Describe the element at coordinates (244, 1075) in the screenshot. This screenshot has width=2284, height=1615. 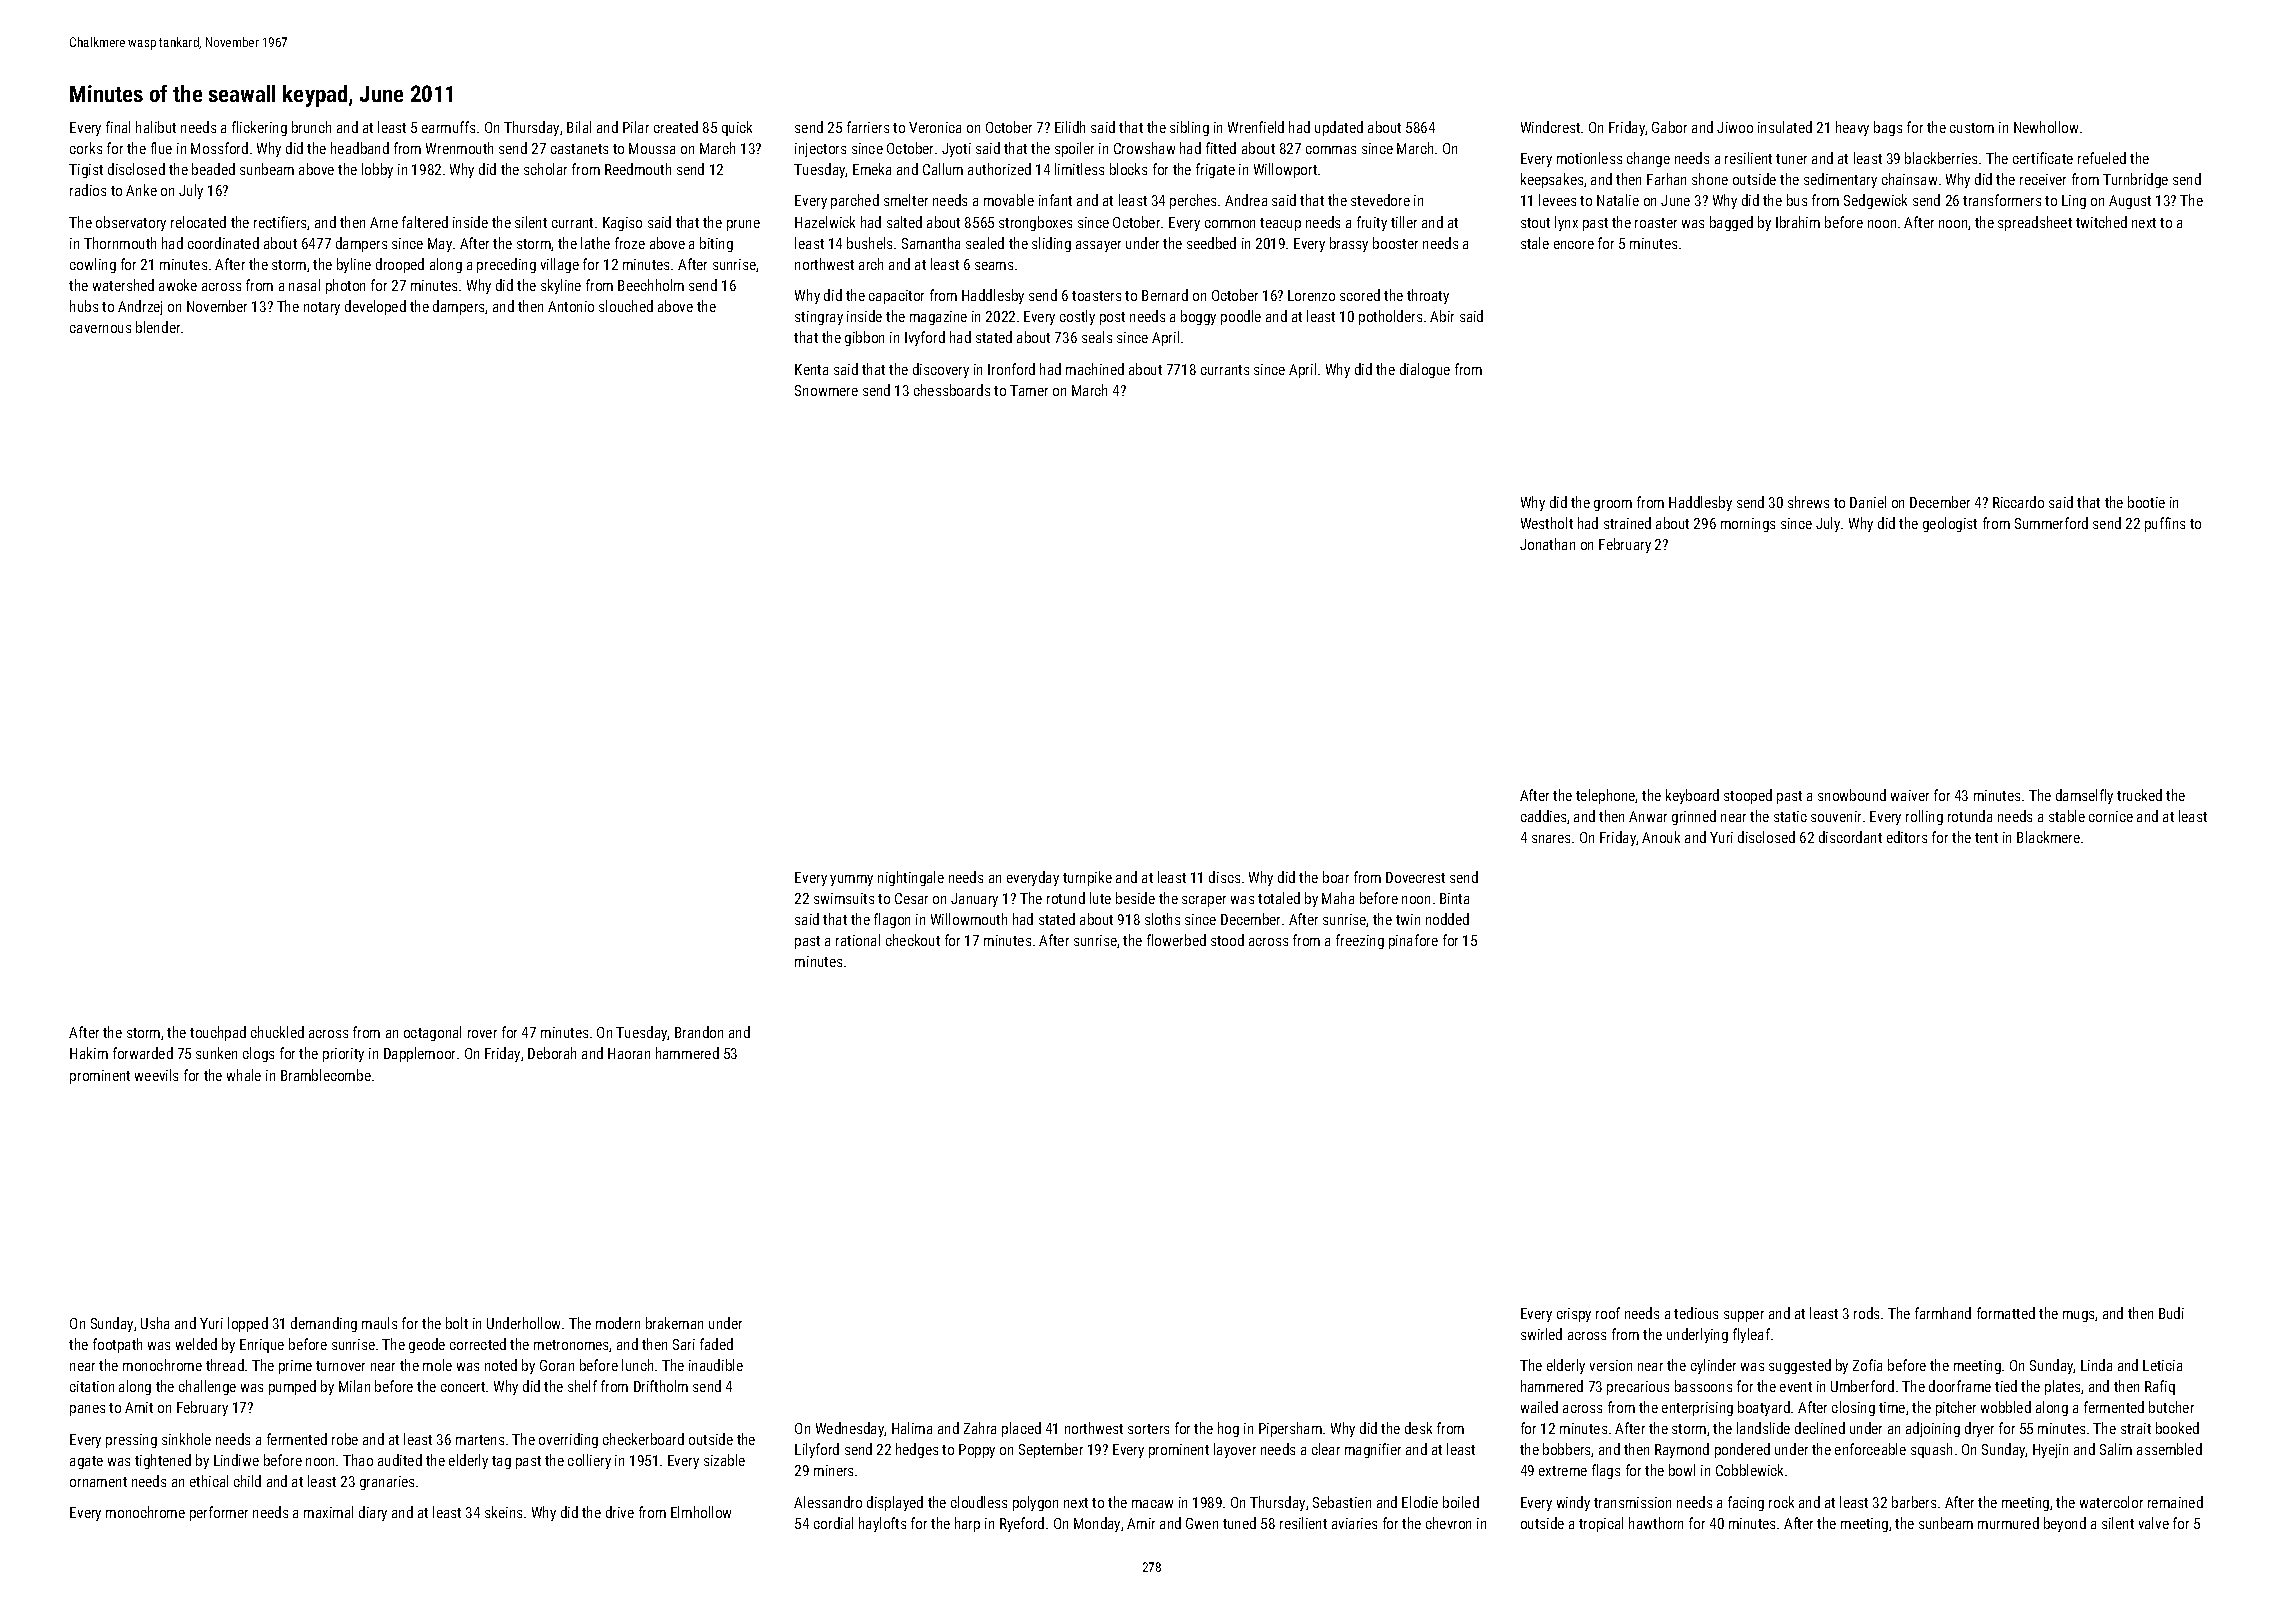
I see `whale` at that location.
